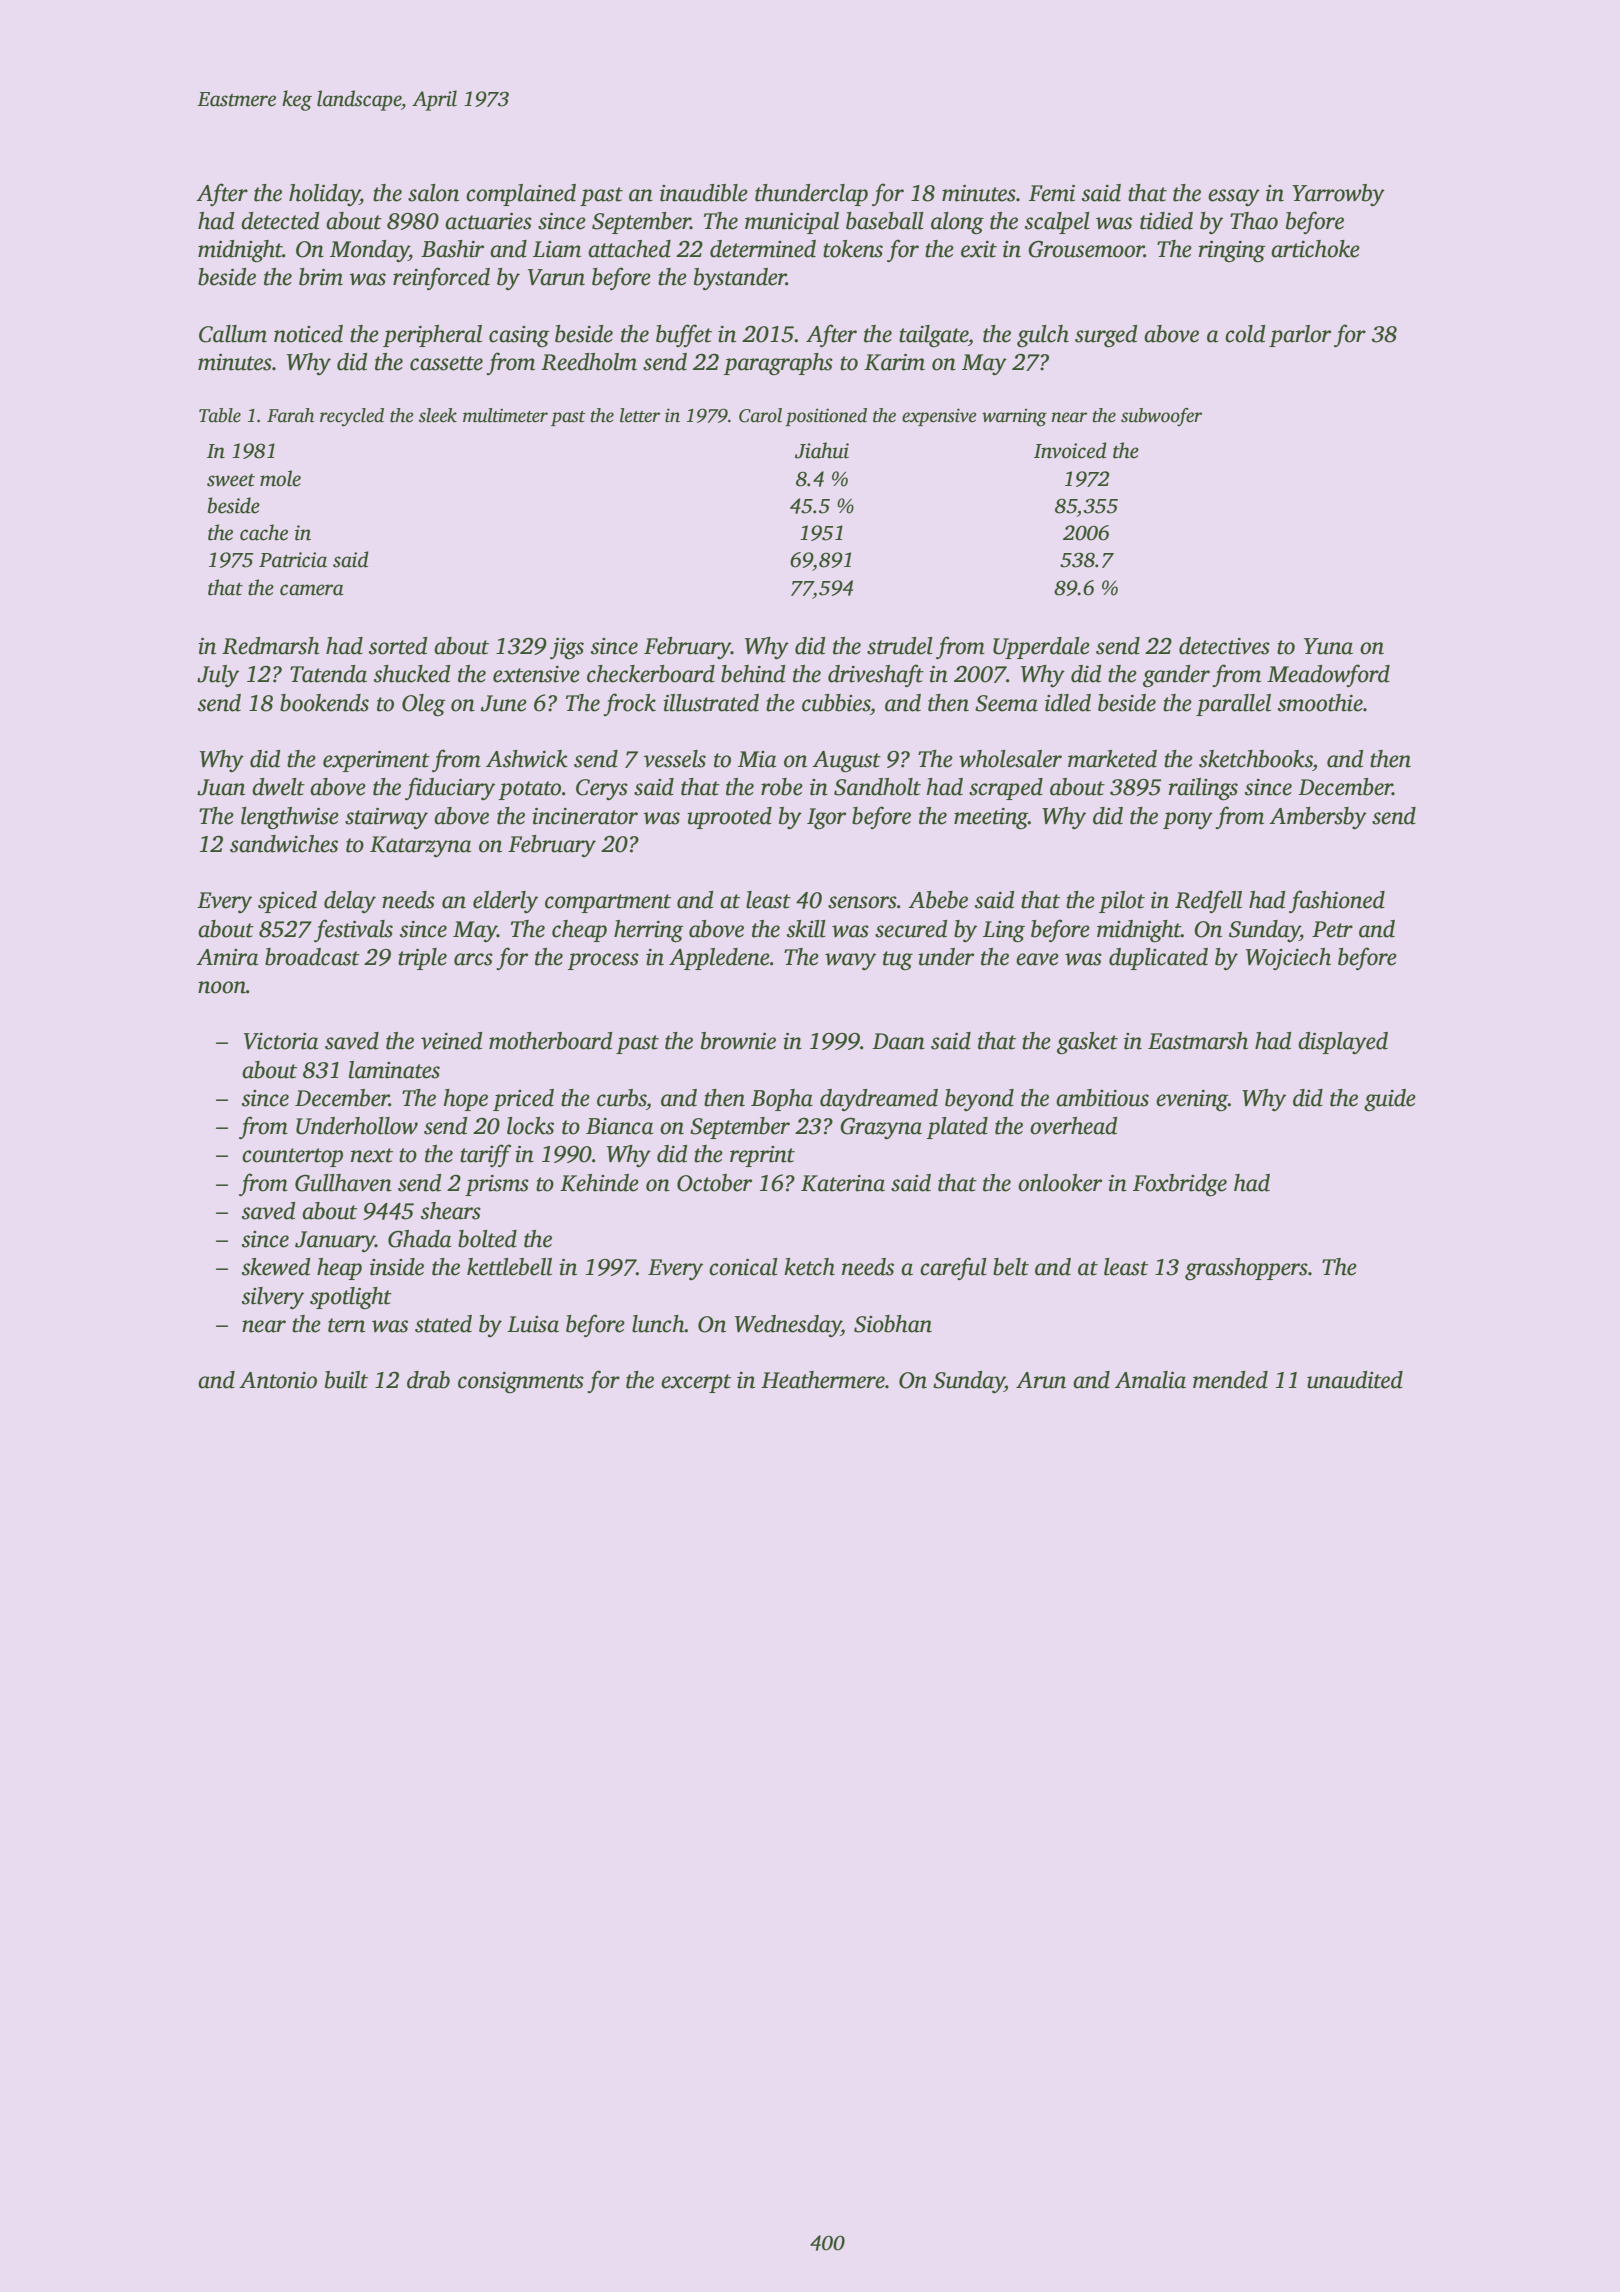 Image resolution: width=1620 pixels, height=2292 pixels. I want to click on attached, so click(629, 249).
